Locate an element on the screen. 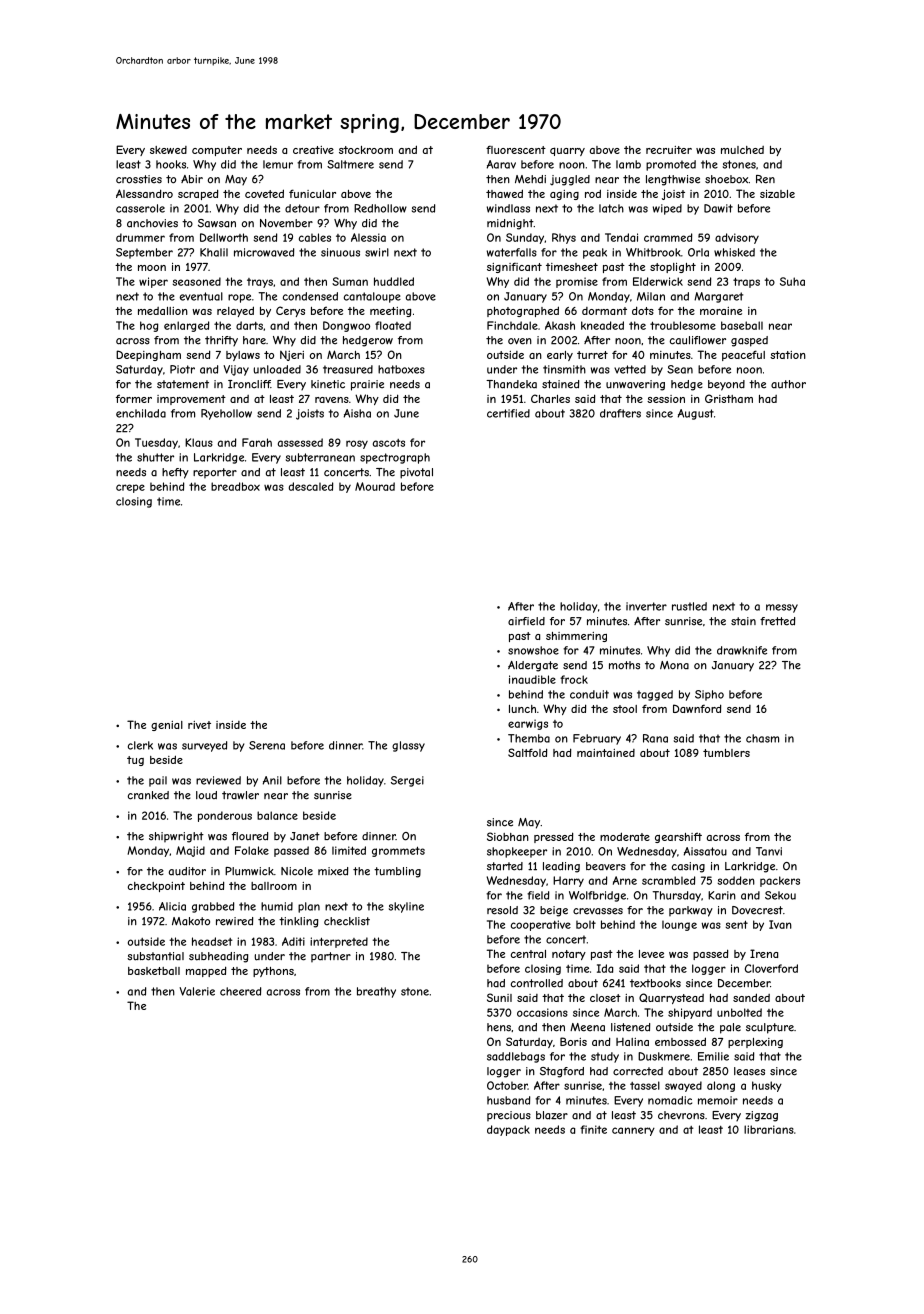  cannery is located at coordinates (633, 1131).
